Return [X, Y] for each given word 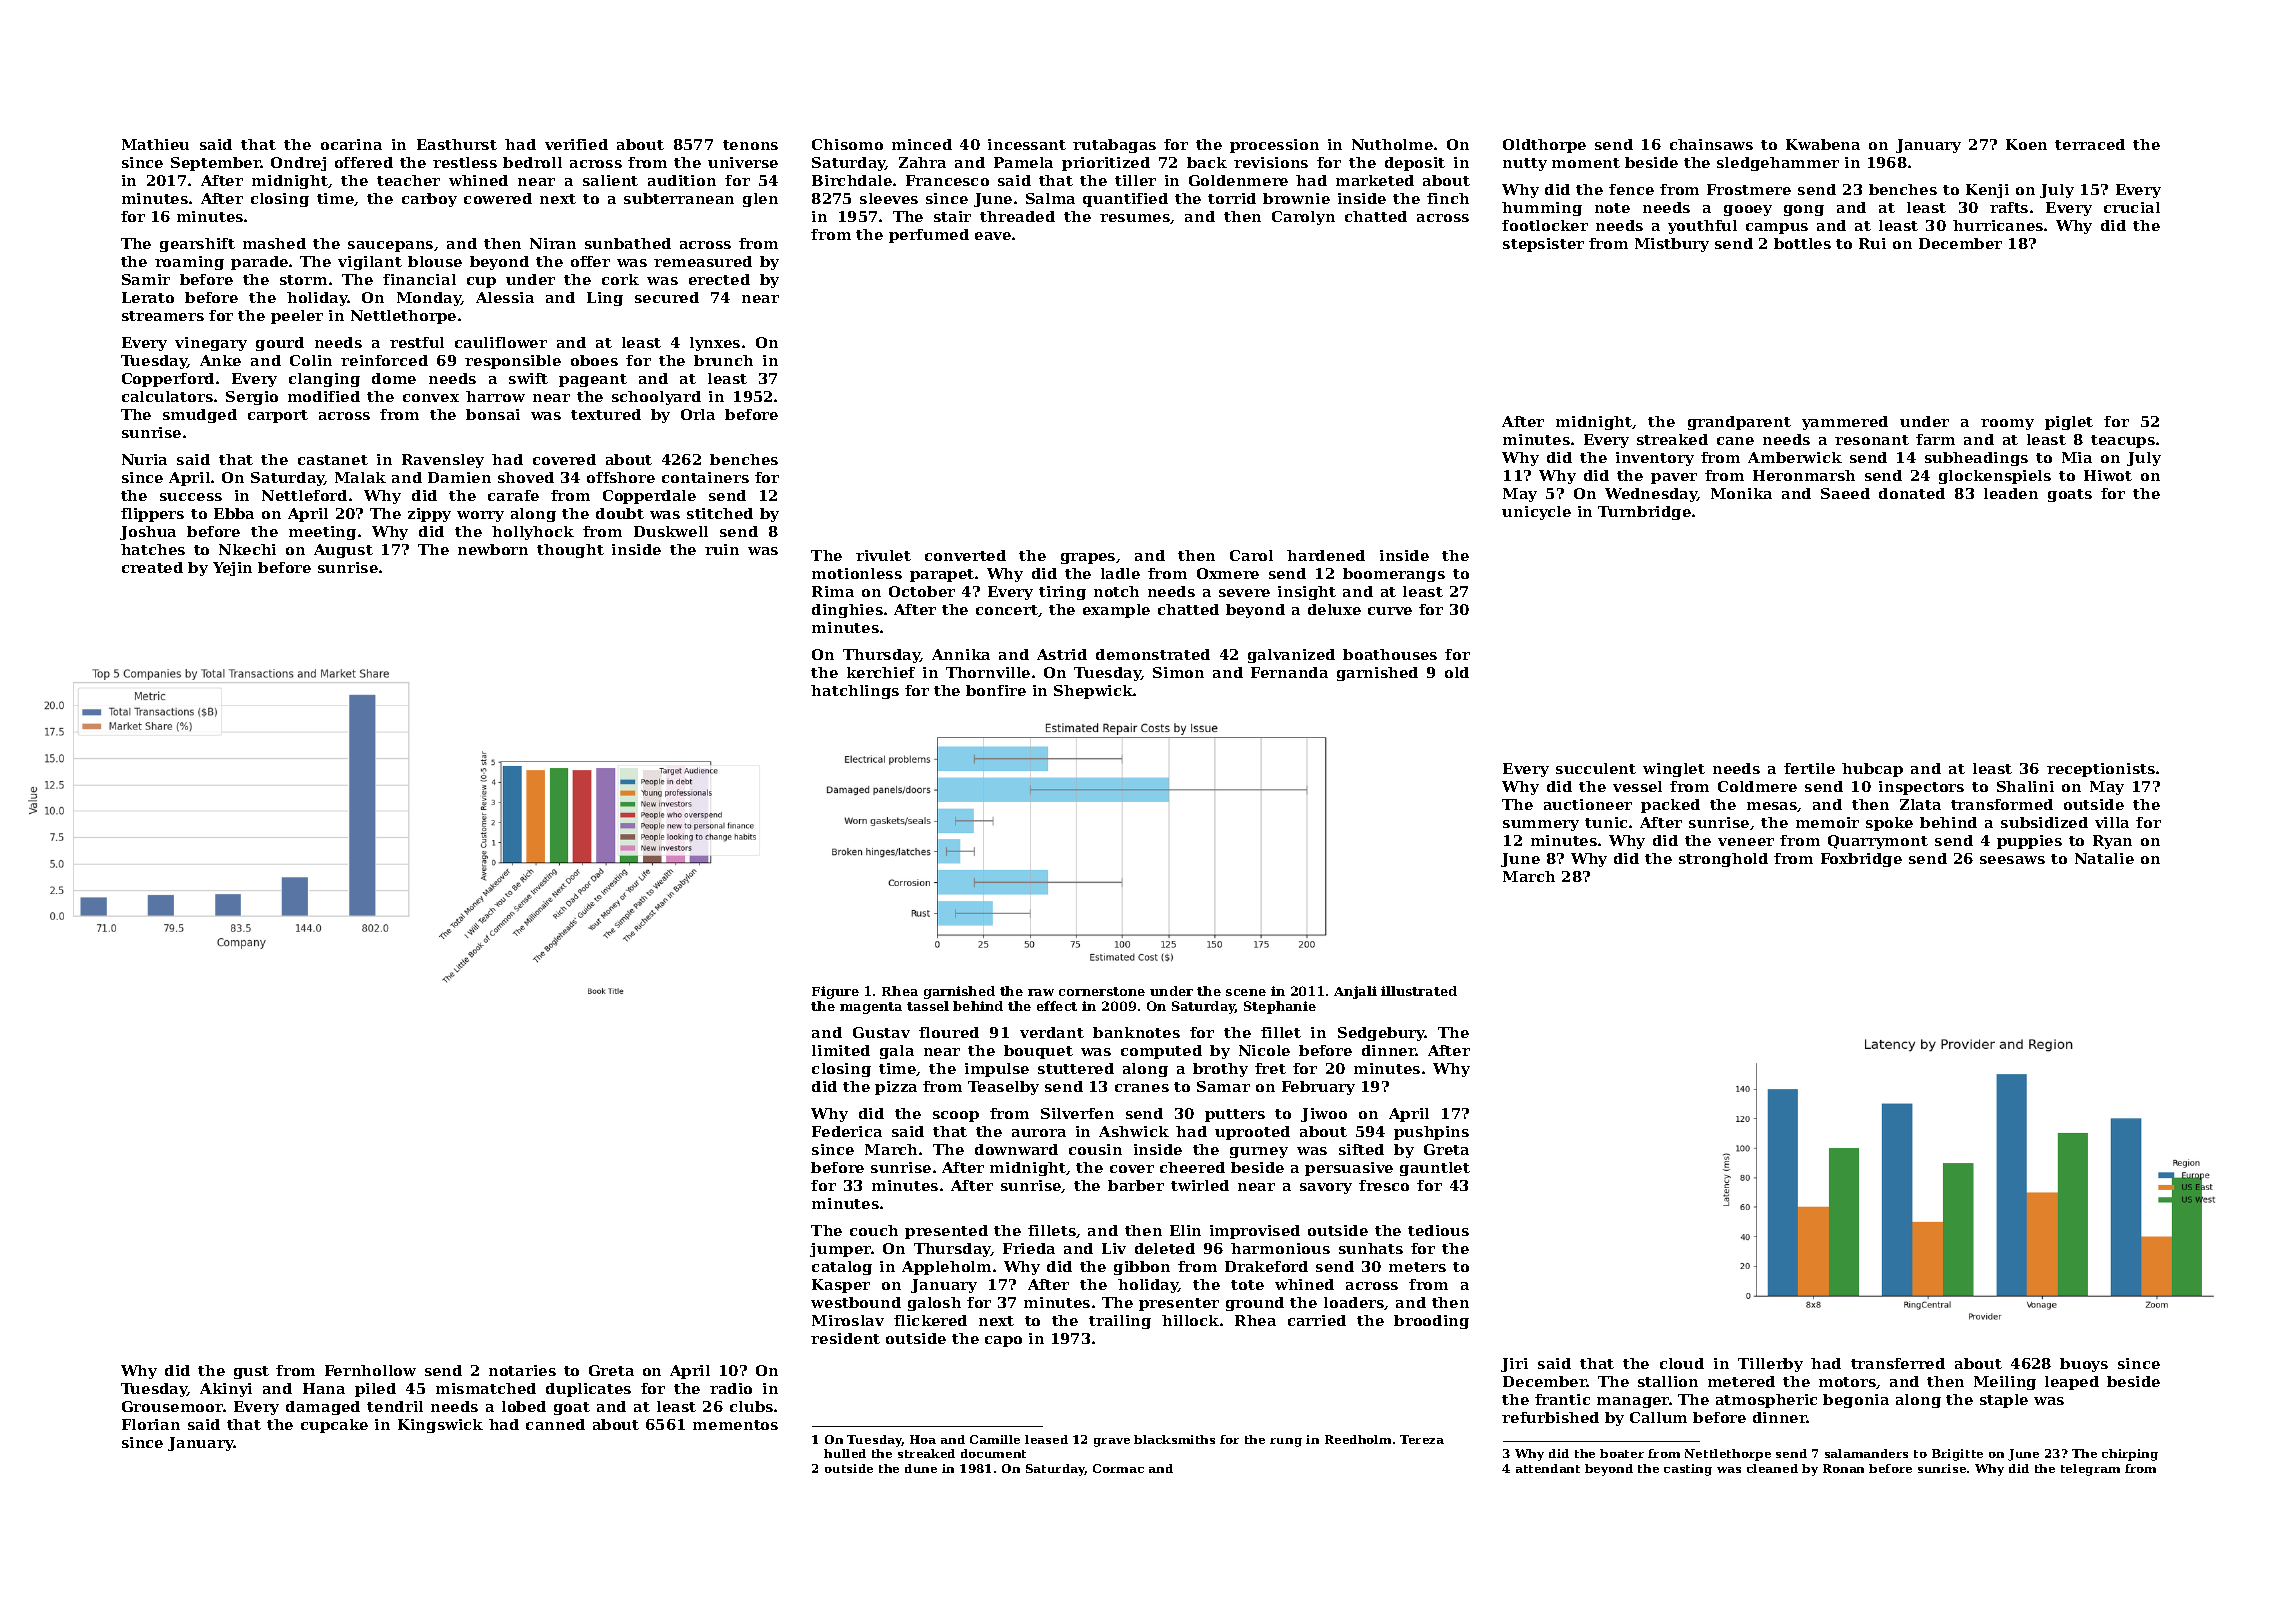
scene [1246, 992]
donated [1912, 493]
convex [431, 398]
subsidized [2044, 822]
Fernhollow [370, 1370]
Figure [835, 992]
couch [874, 1230]
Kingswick [440, 1426]
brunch [723, 360]
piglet [2069, 423]
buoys [2084, 1365]
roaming [189, 263]
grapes [1088, 558]
